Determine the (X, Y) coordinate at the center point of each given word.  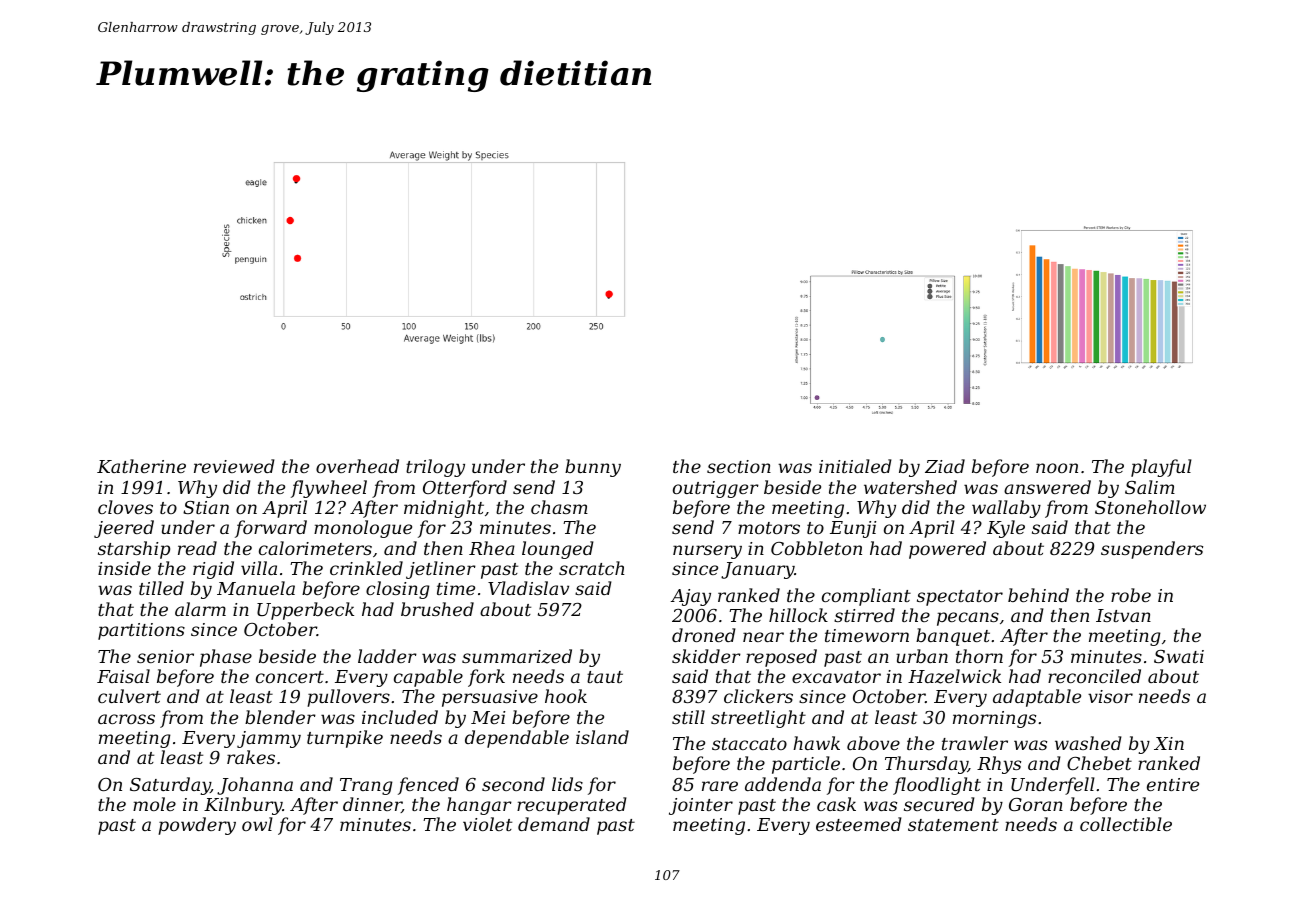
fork (486, 678)
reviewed (234, 466)
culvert (129, 696)
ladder (387, 656)
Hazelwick (954, 676)
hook (566, 696)
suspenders (1152, 550)
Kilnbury (243, 806)
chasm (559, 507)
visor (1110, 696)
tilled (161, 588)
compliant (866, 597)
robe (1131, 595)
